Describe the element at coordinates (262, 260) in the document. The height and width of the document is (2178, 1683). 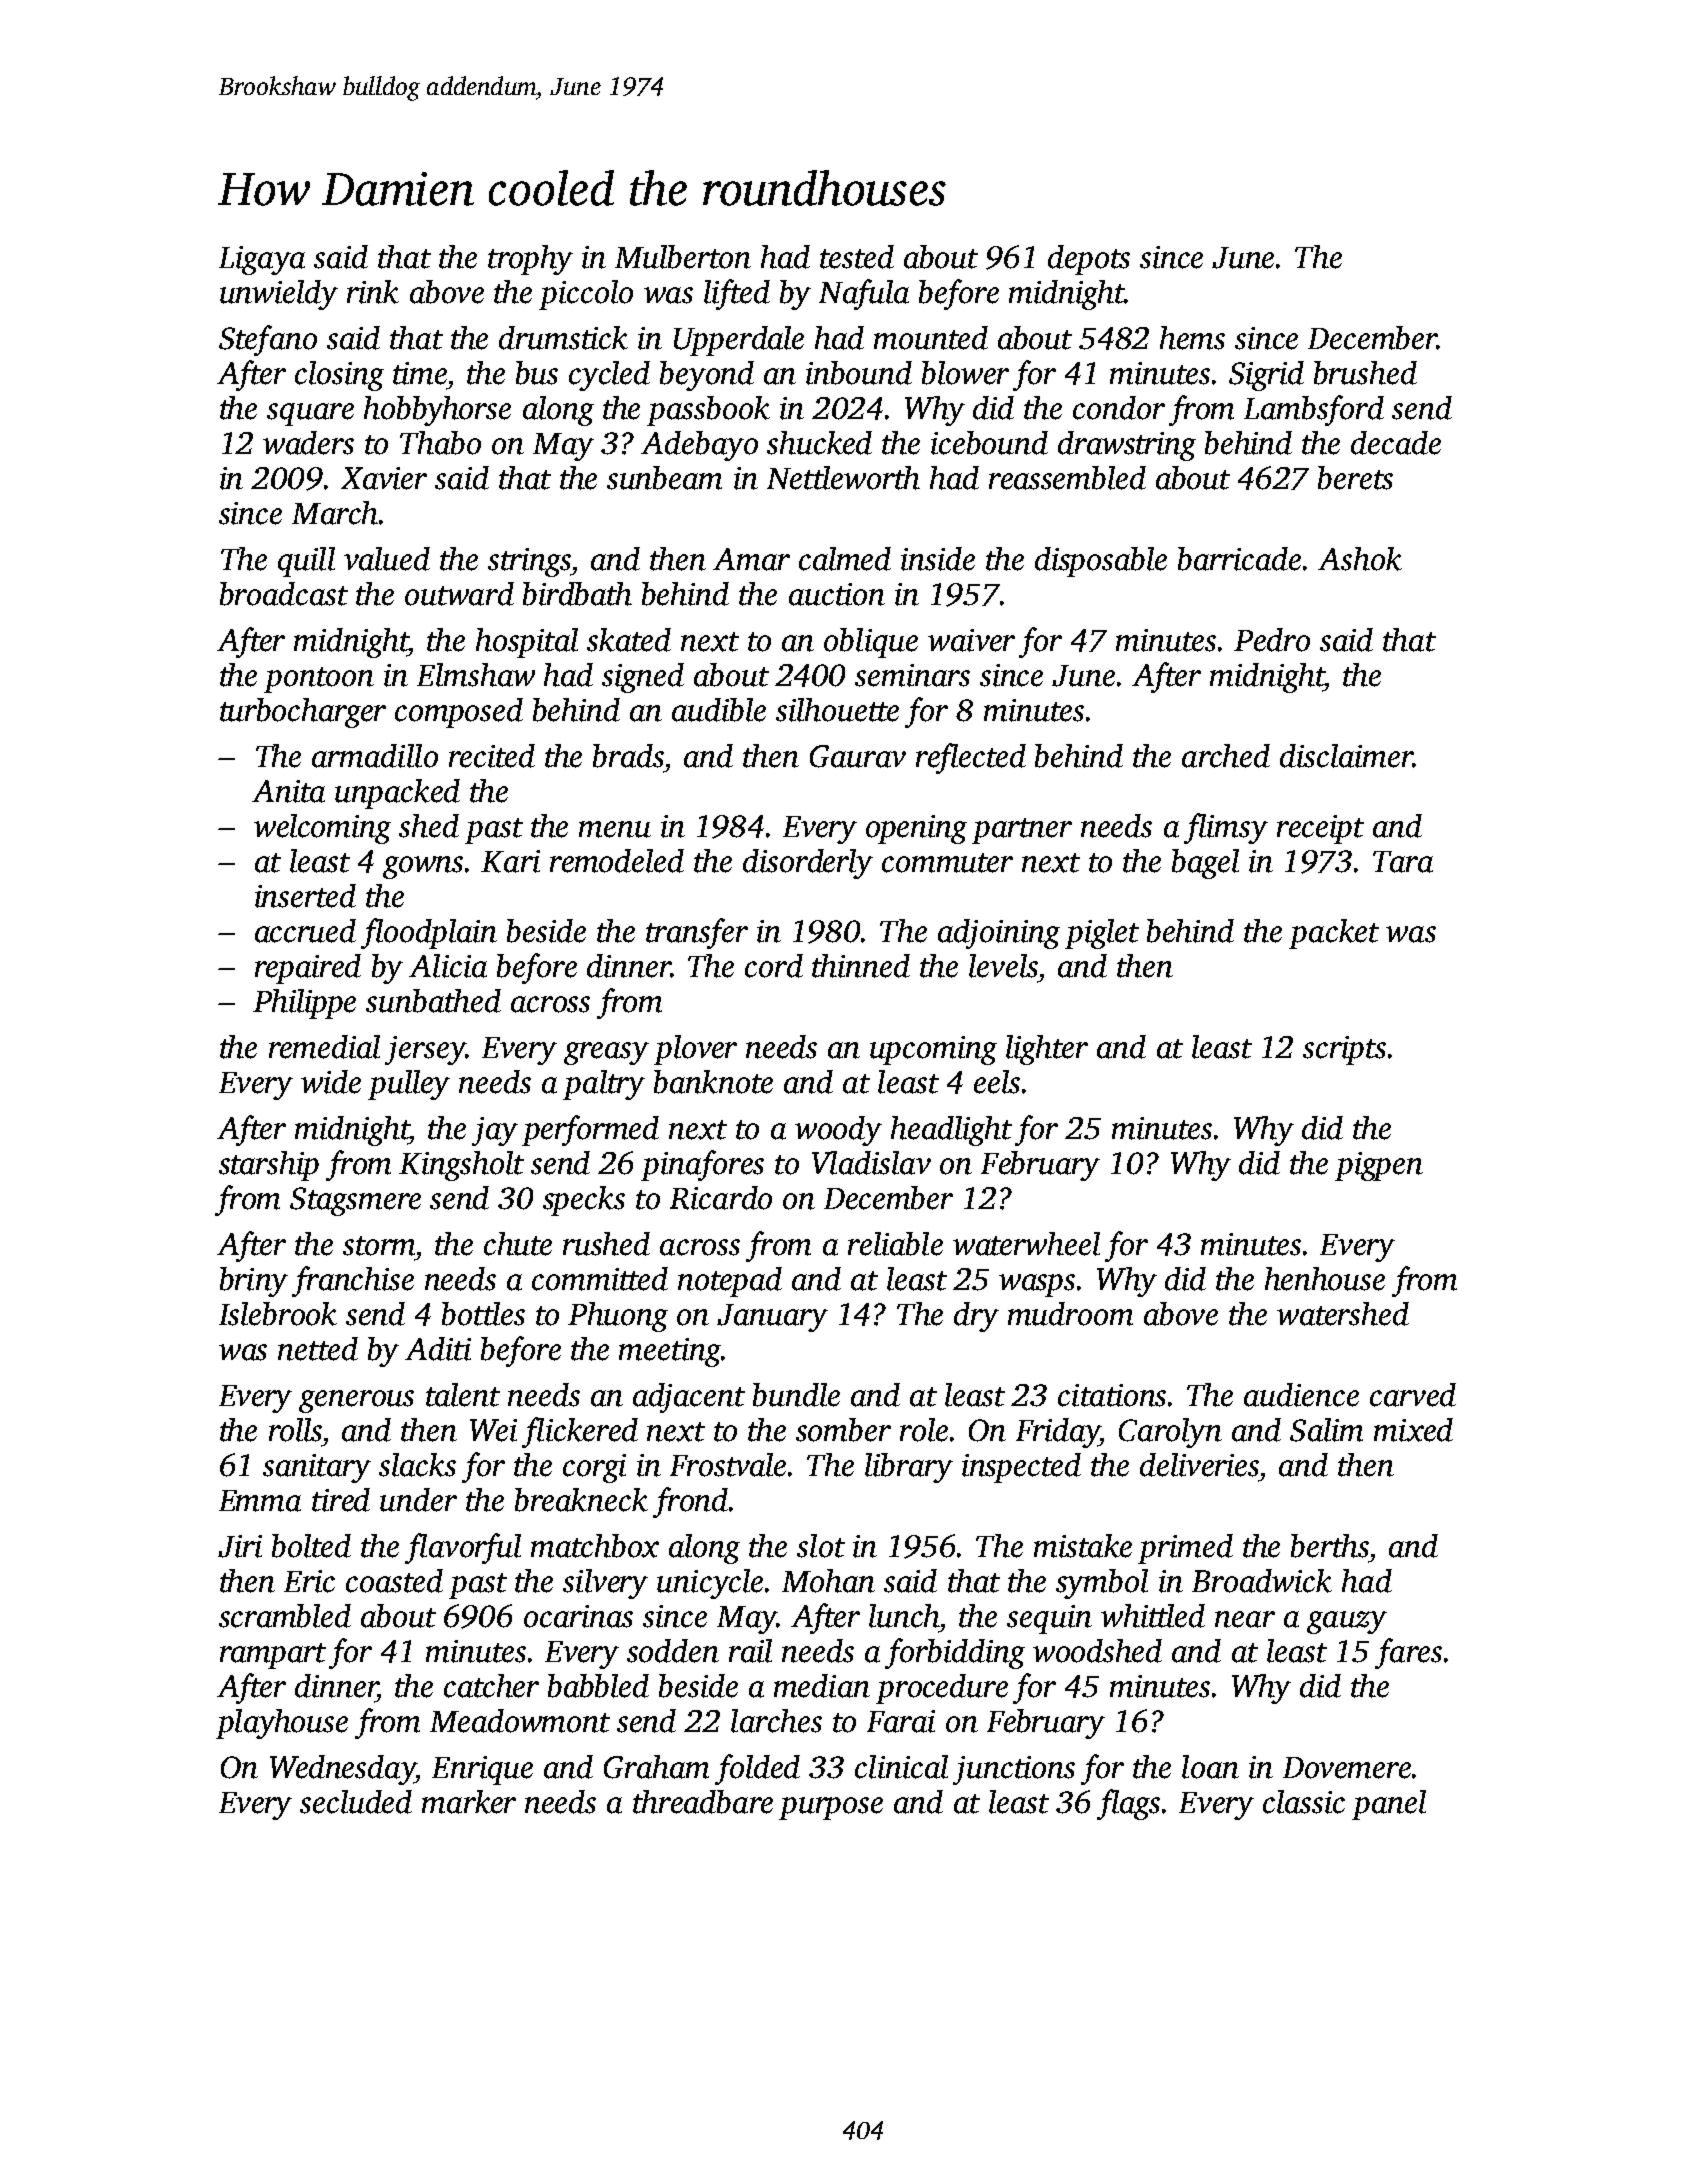
I see `Ligaya` at that location.
